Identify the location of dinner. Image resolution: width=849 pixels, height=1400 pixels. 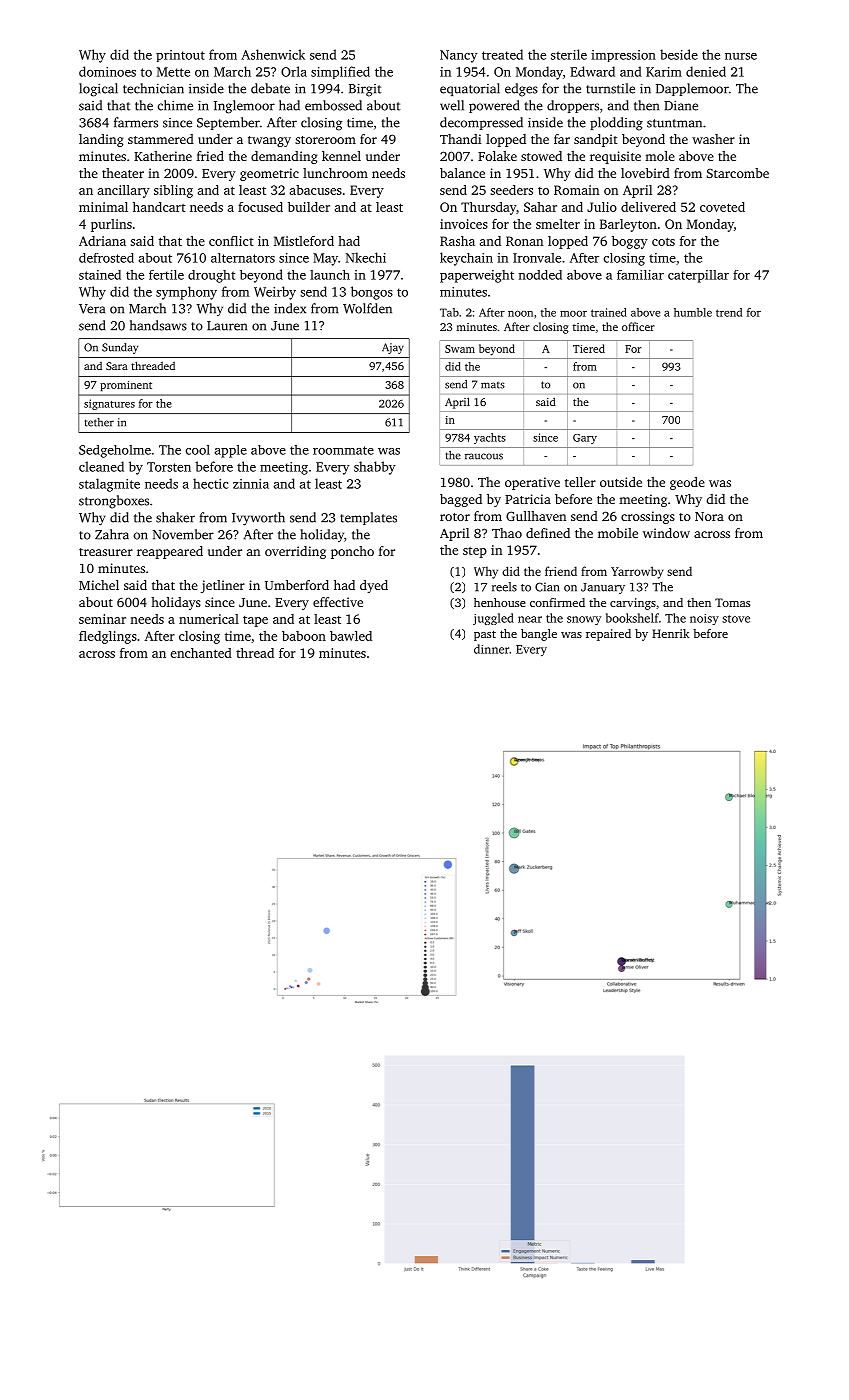
(491, 649).
